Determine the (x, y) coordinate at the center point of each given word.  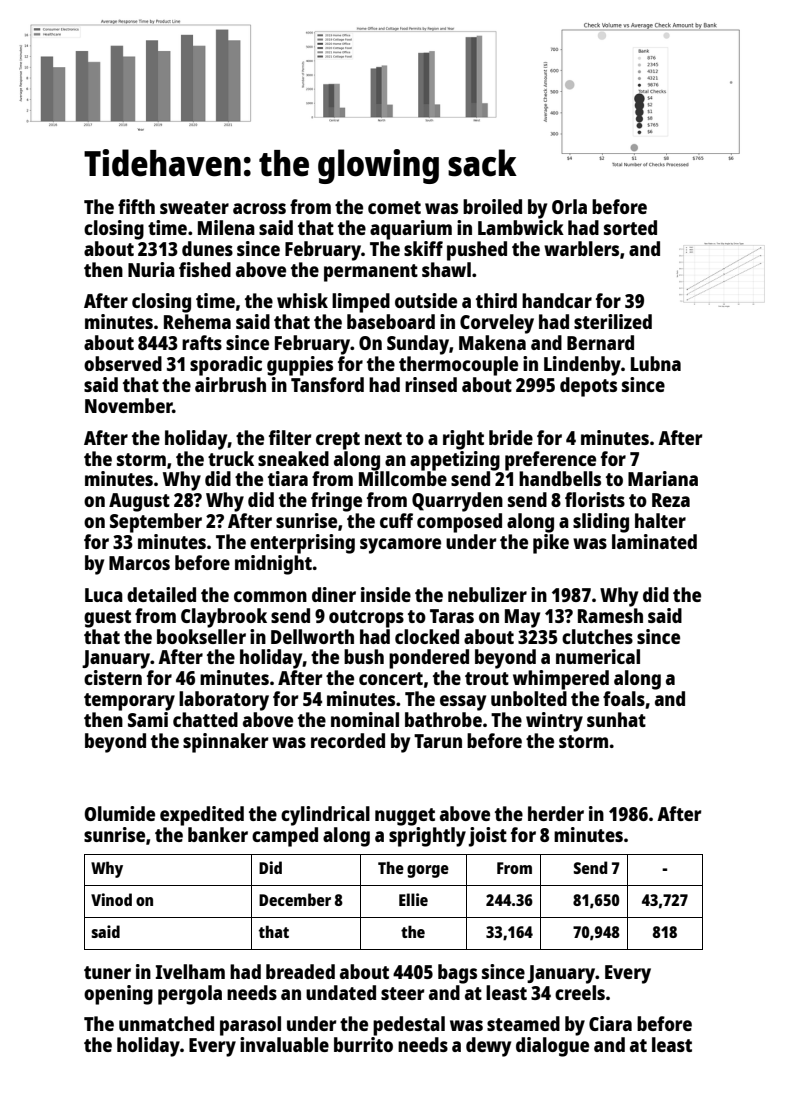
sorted (630, 227)
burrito (363, 1044)
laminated (654, 541)
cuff (396, 520)
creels (580, 992)
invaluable (284, 1044)
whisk (302, 300)
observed (123, 363)
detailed (161, 594)
